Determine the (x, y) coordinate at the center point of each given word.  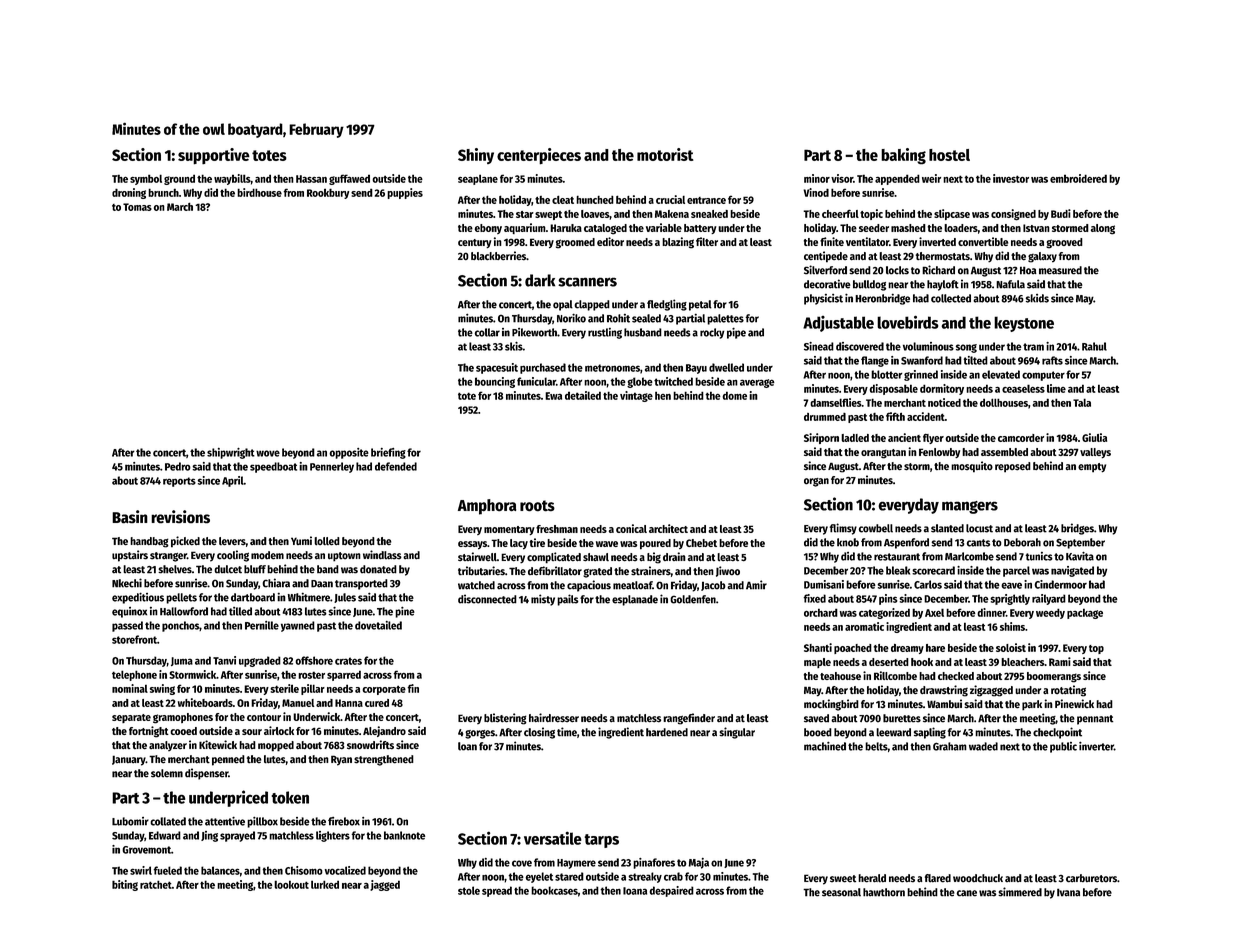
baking (903, 156)
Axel (934, 612)
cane (967, 893)
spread (497, 891)
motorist (665, 154)
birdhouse (259, 192)
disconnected (487, 599)
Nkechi (127, 583)
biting (125, 885)
